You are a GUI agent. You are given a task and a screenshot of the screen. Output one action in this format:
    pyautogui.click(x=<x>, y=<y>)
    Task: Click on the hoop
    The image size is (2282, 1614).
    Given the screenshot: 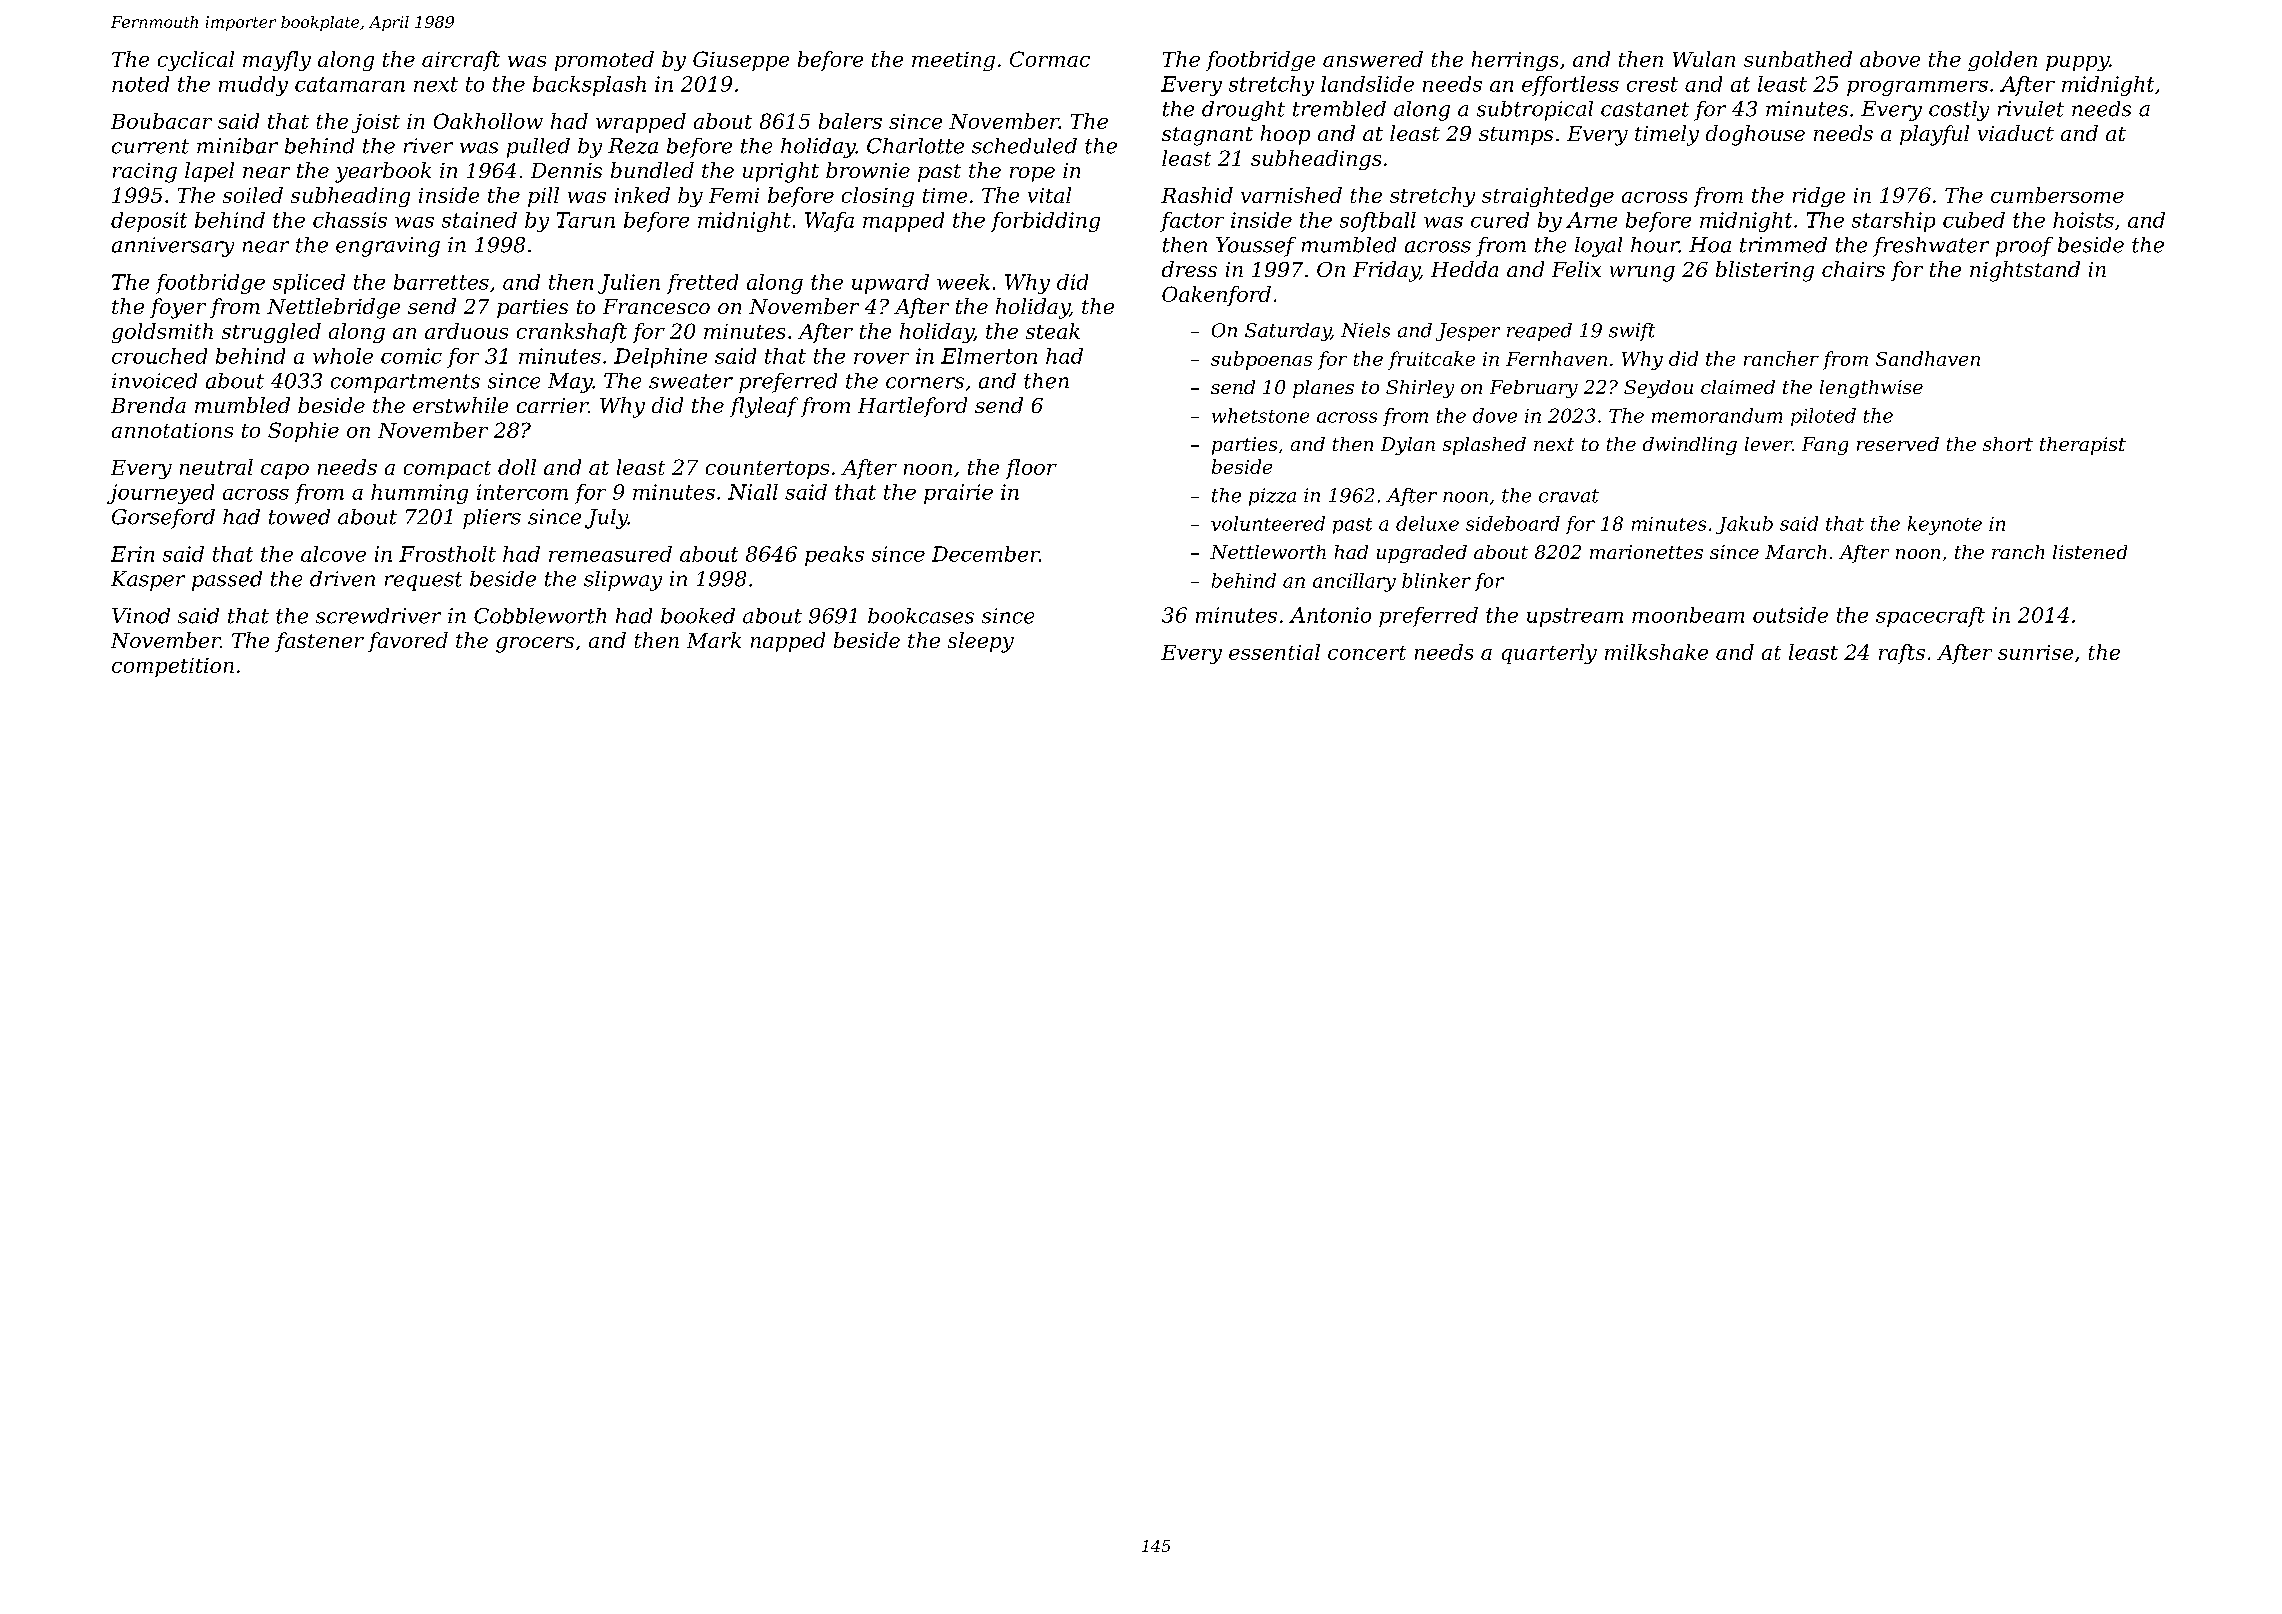 What is the action you would take?
    pyautogui.click(x=1285, y=135)
